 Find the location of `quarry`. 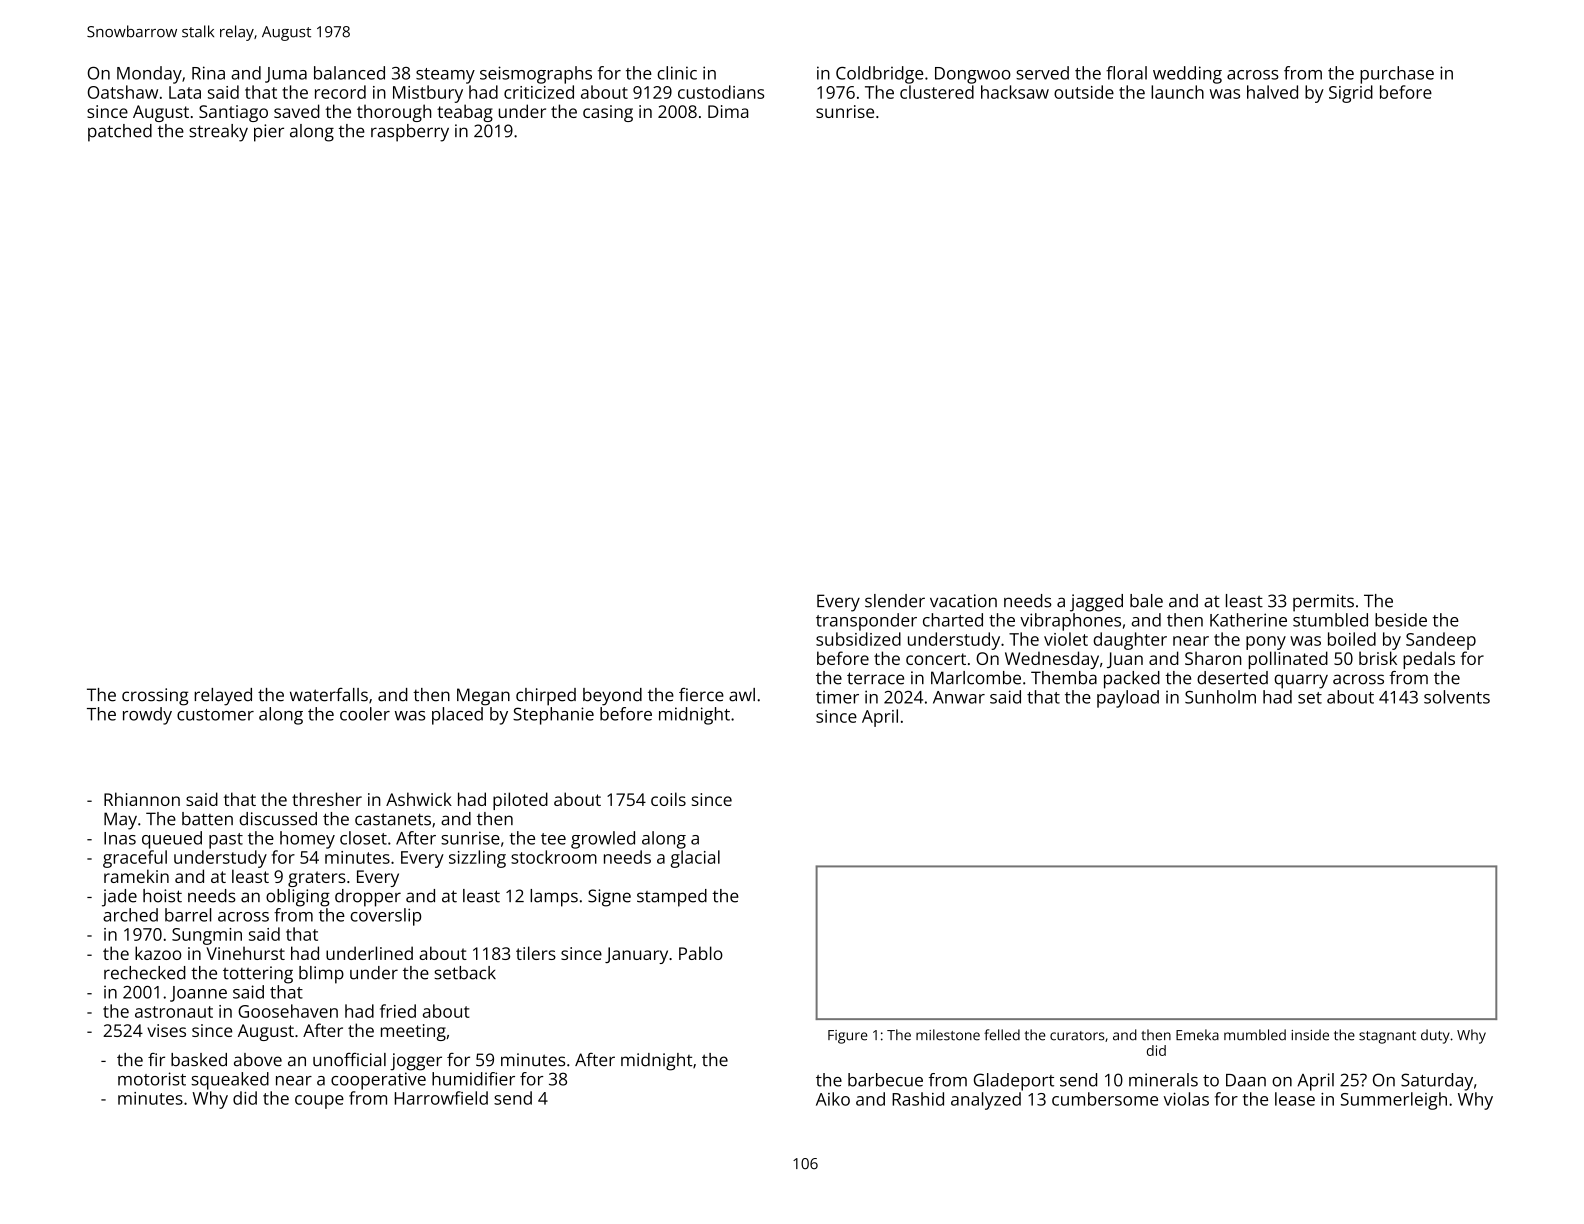

quarry is located at coordinates (1301, 681).
